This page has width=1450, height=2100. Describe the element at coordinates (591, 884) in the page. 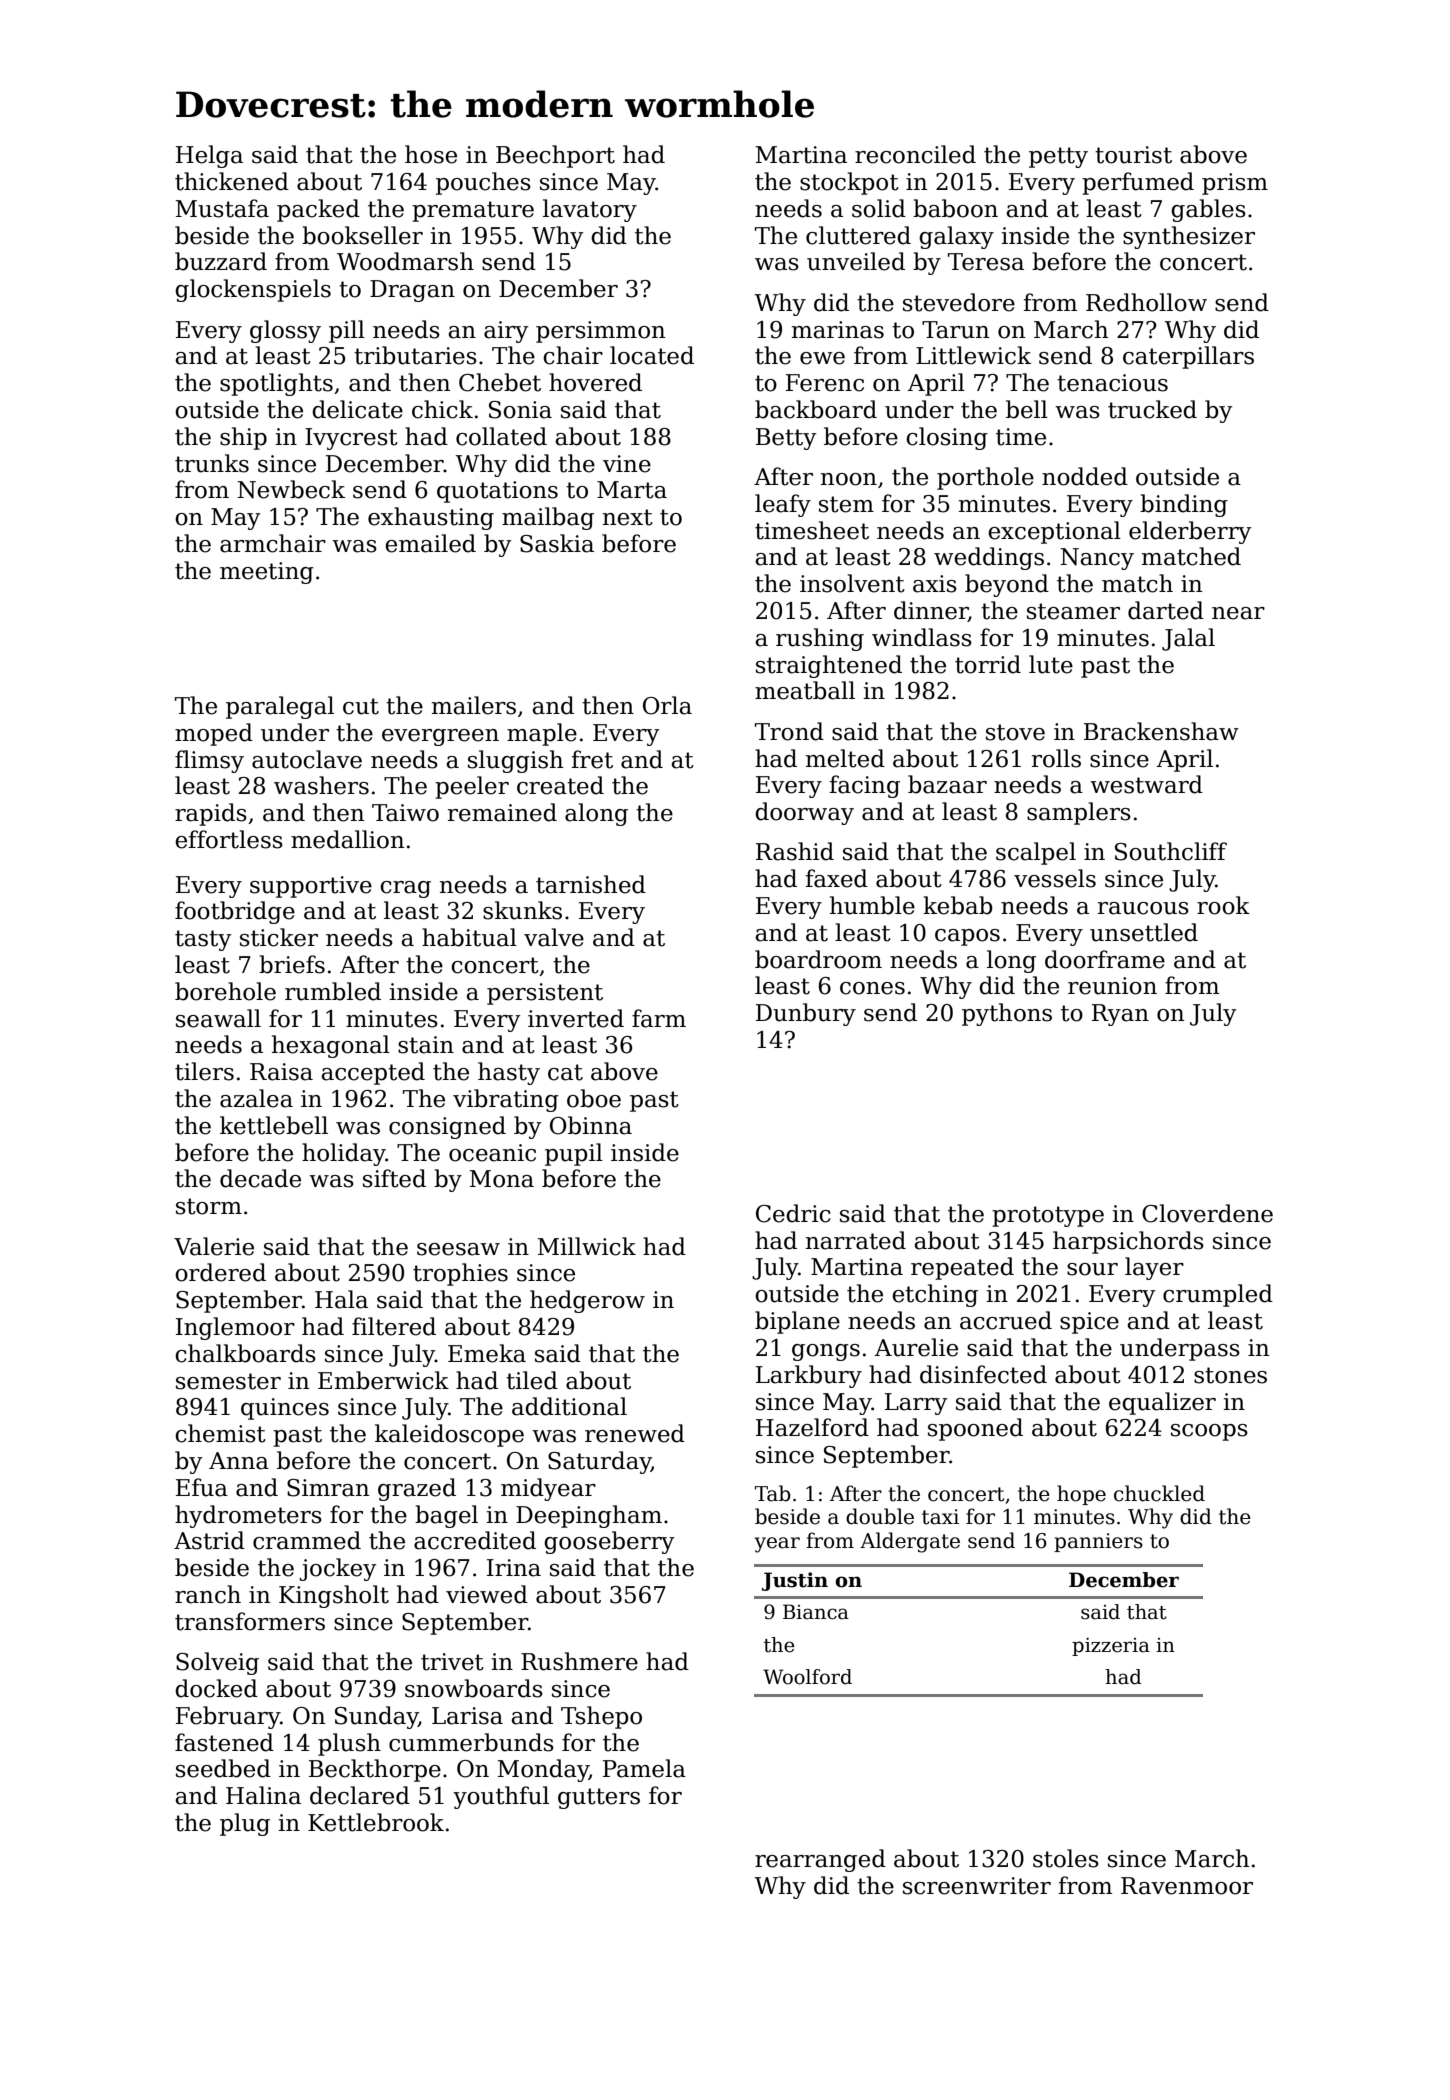

I see `tarnished` at that location.
